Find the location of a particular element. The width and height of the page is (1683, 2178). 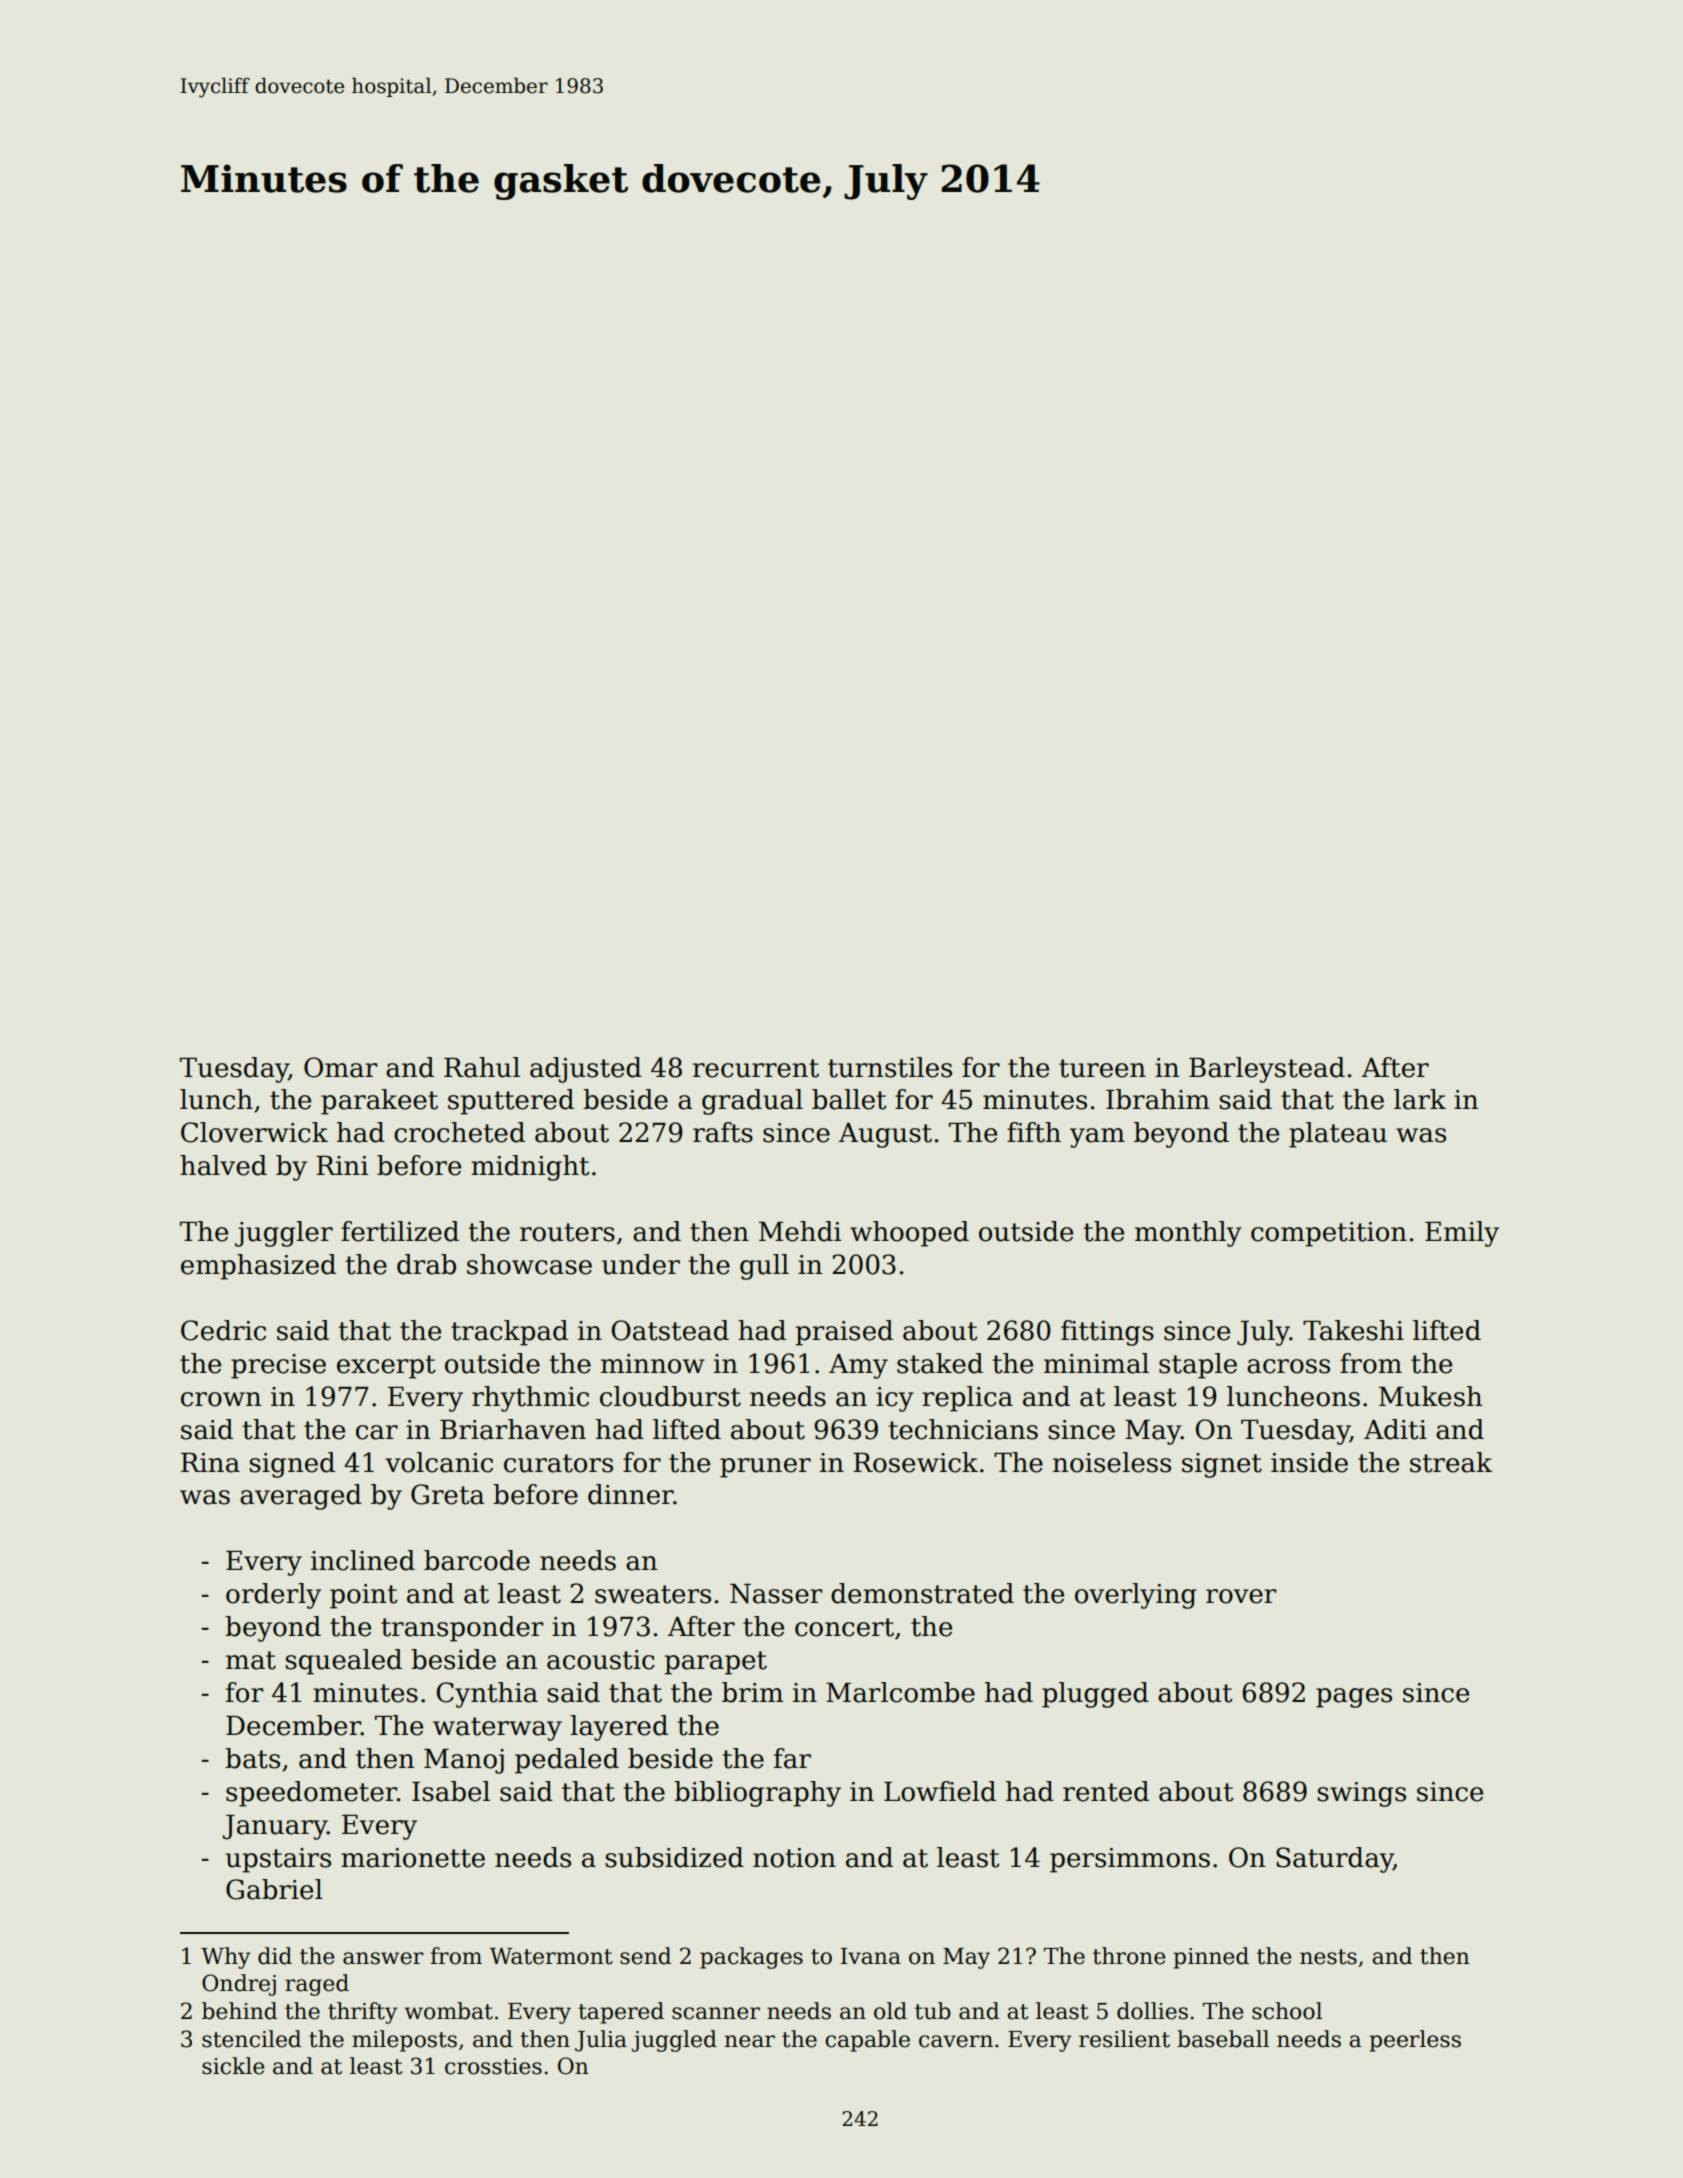

Isabel is located at coordinates (451, 1791).
